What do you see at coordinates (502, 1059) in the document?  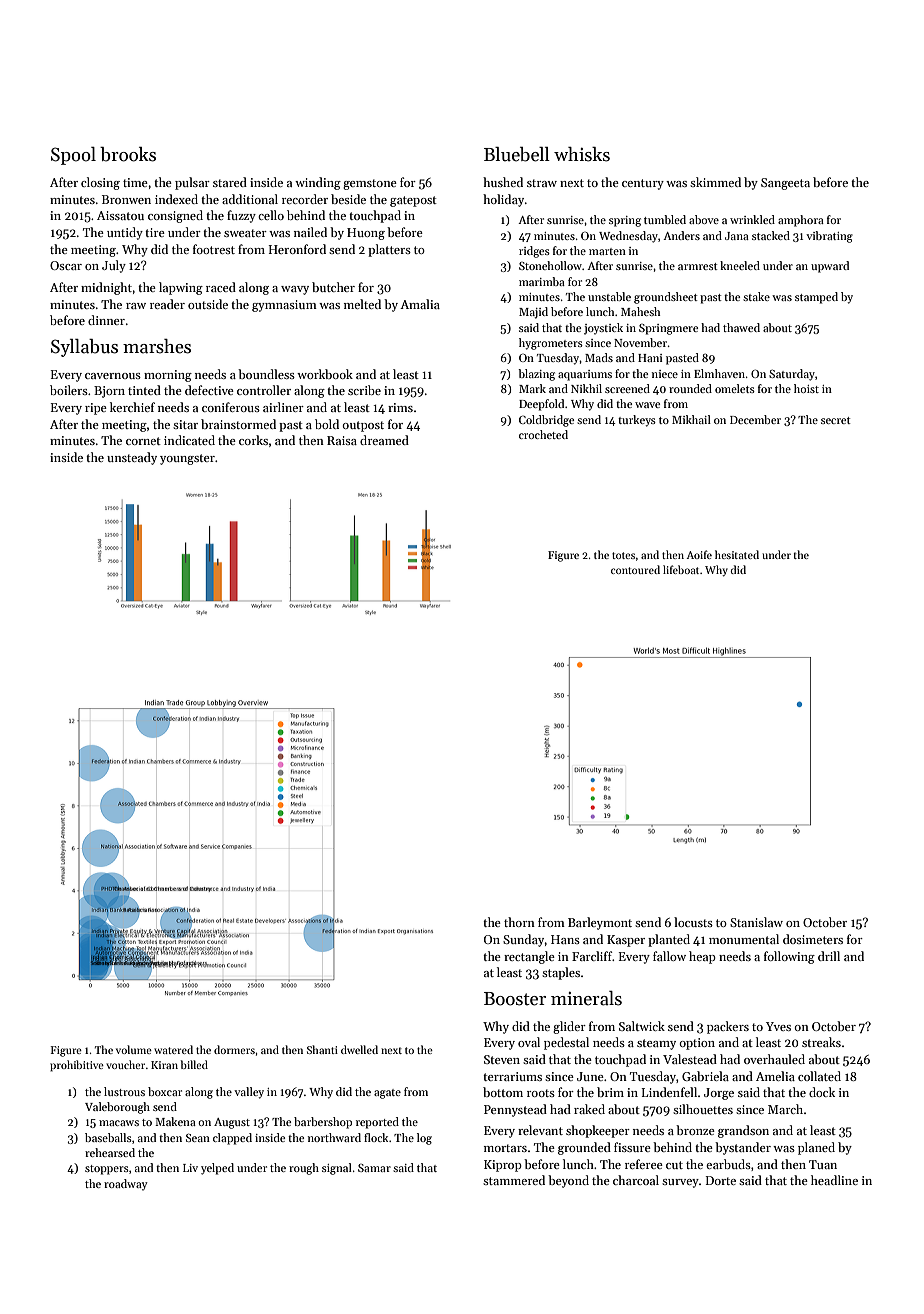 I see `Steven` at bounding box center [502, 1059].
